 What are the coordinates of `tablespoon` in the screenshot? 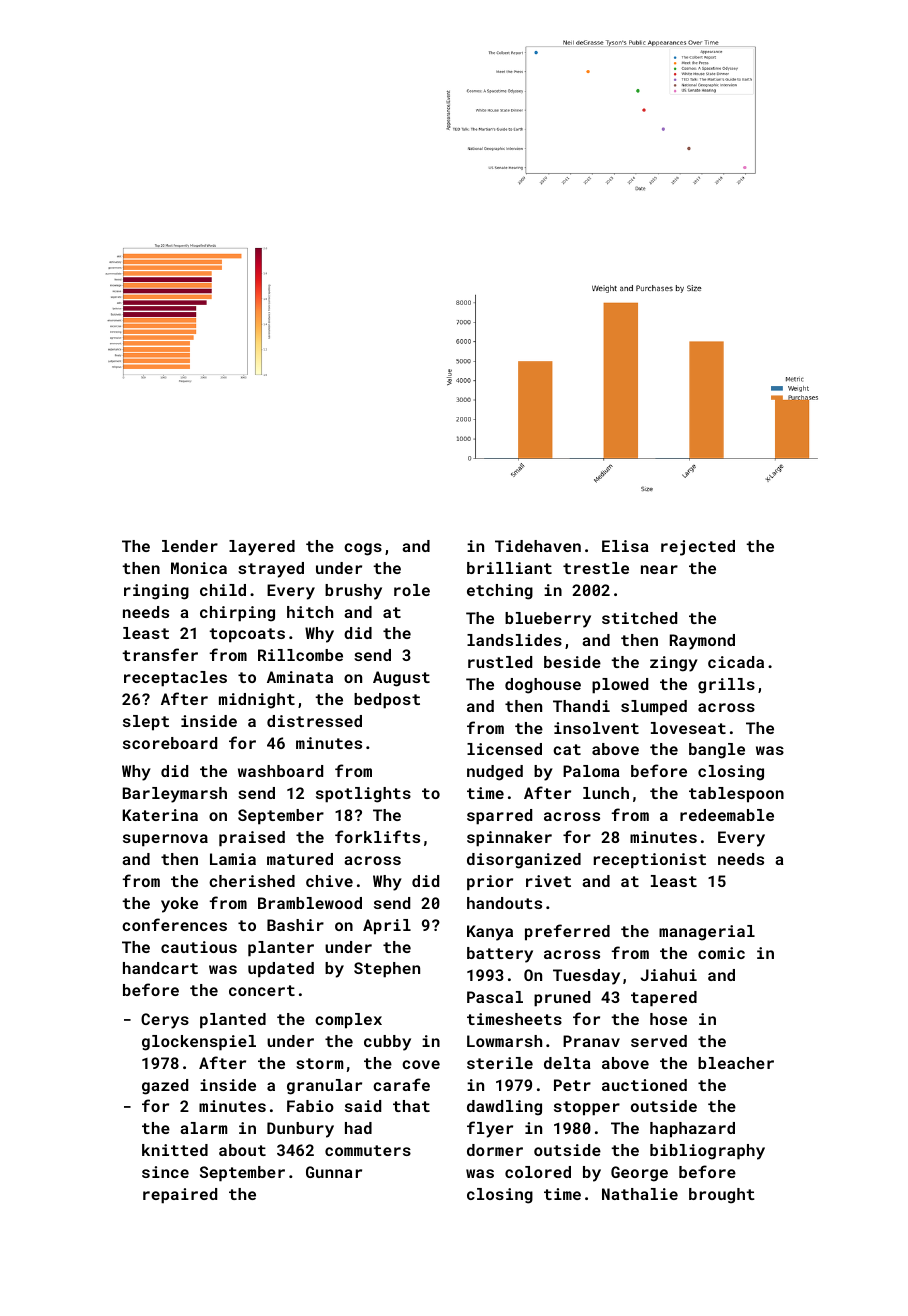 It's located at (736, 795).
